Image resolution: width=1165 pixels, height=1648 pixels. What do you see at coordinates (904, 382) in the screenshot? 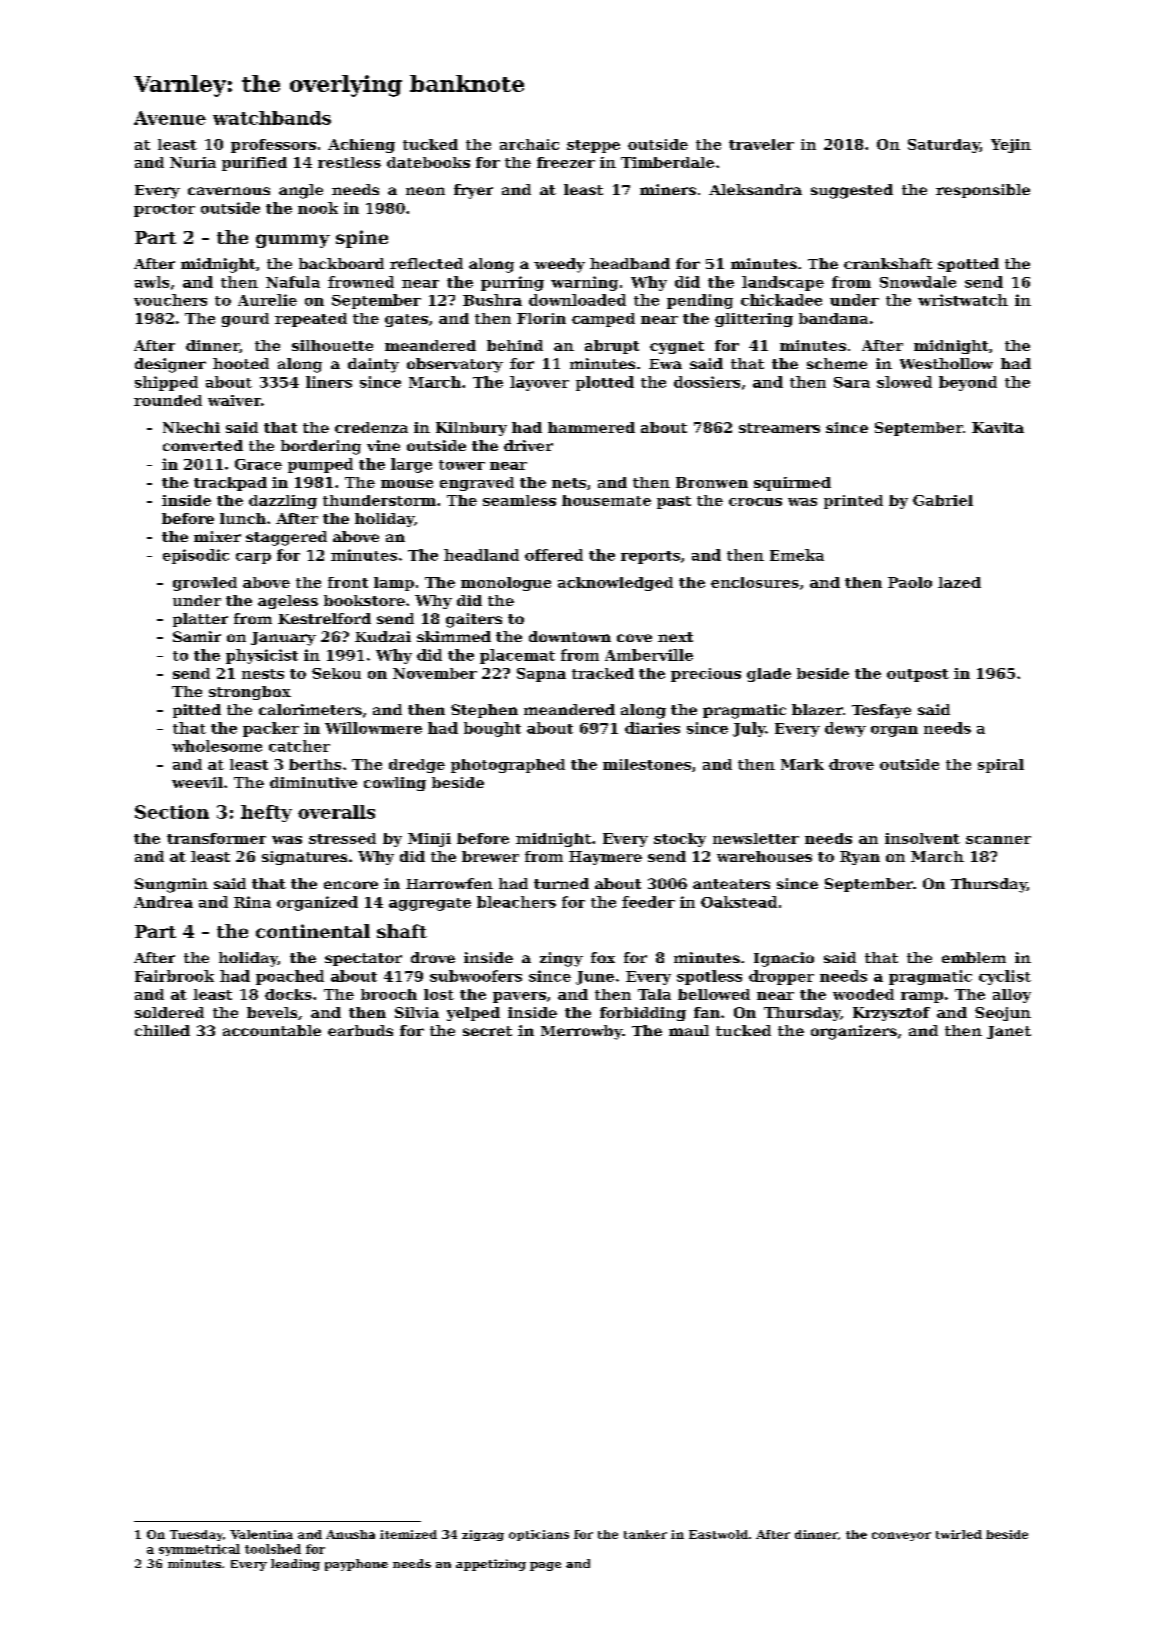
I see `slowed` at bounding box center [904, 382].
